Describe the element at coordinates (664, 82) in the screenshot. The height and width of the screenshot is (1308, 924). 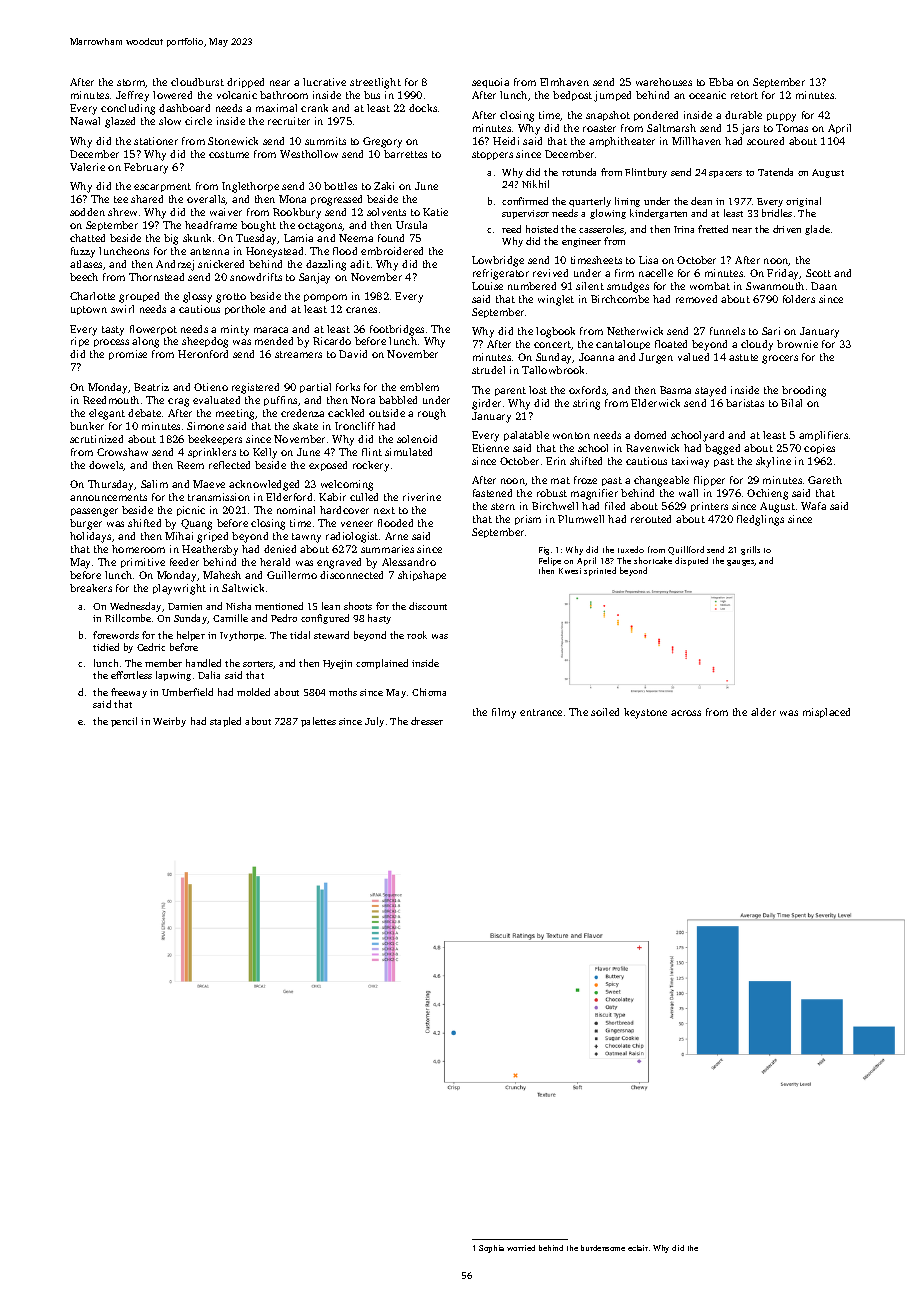
I see `warehouses` at that location.
